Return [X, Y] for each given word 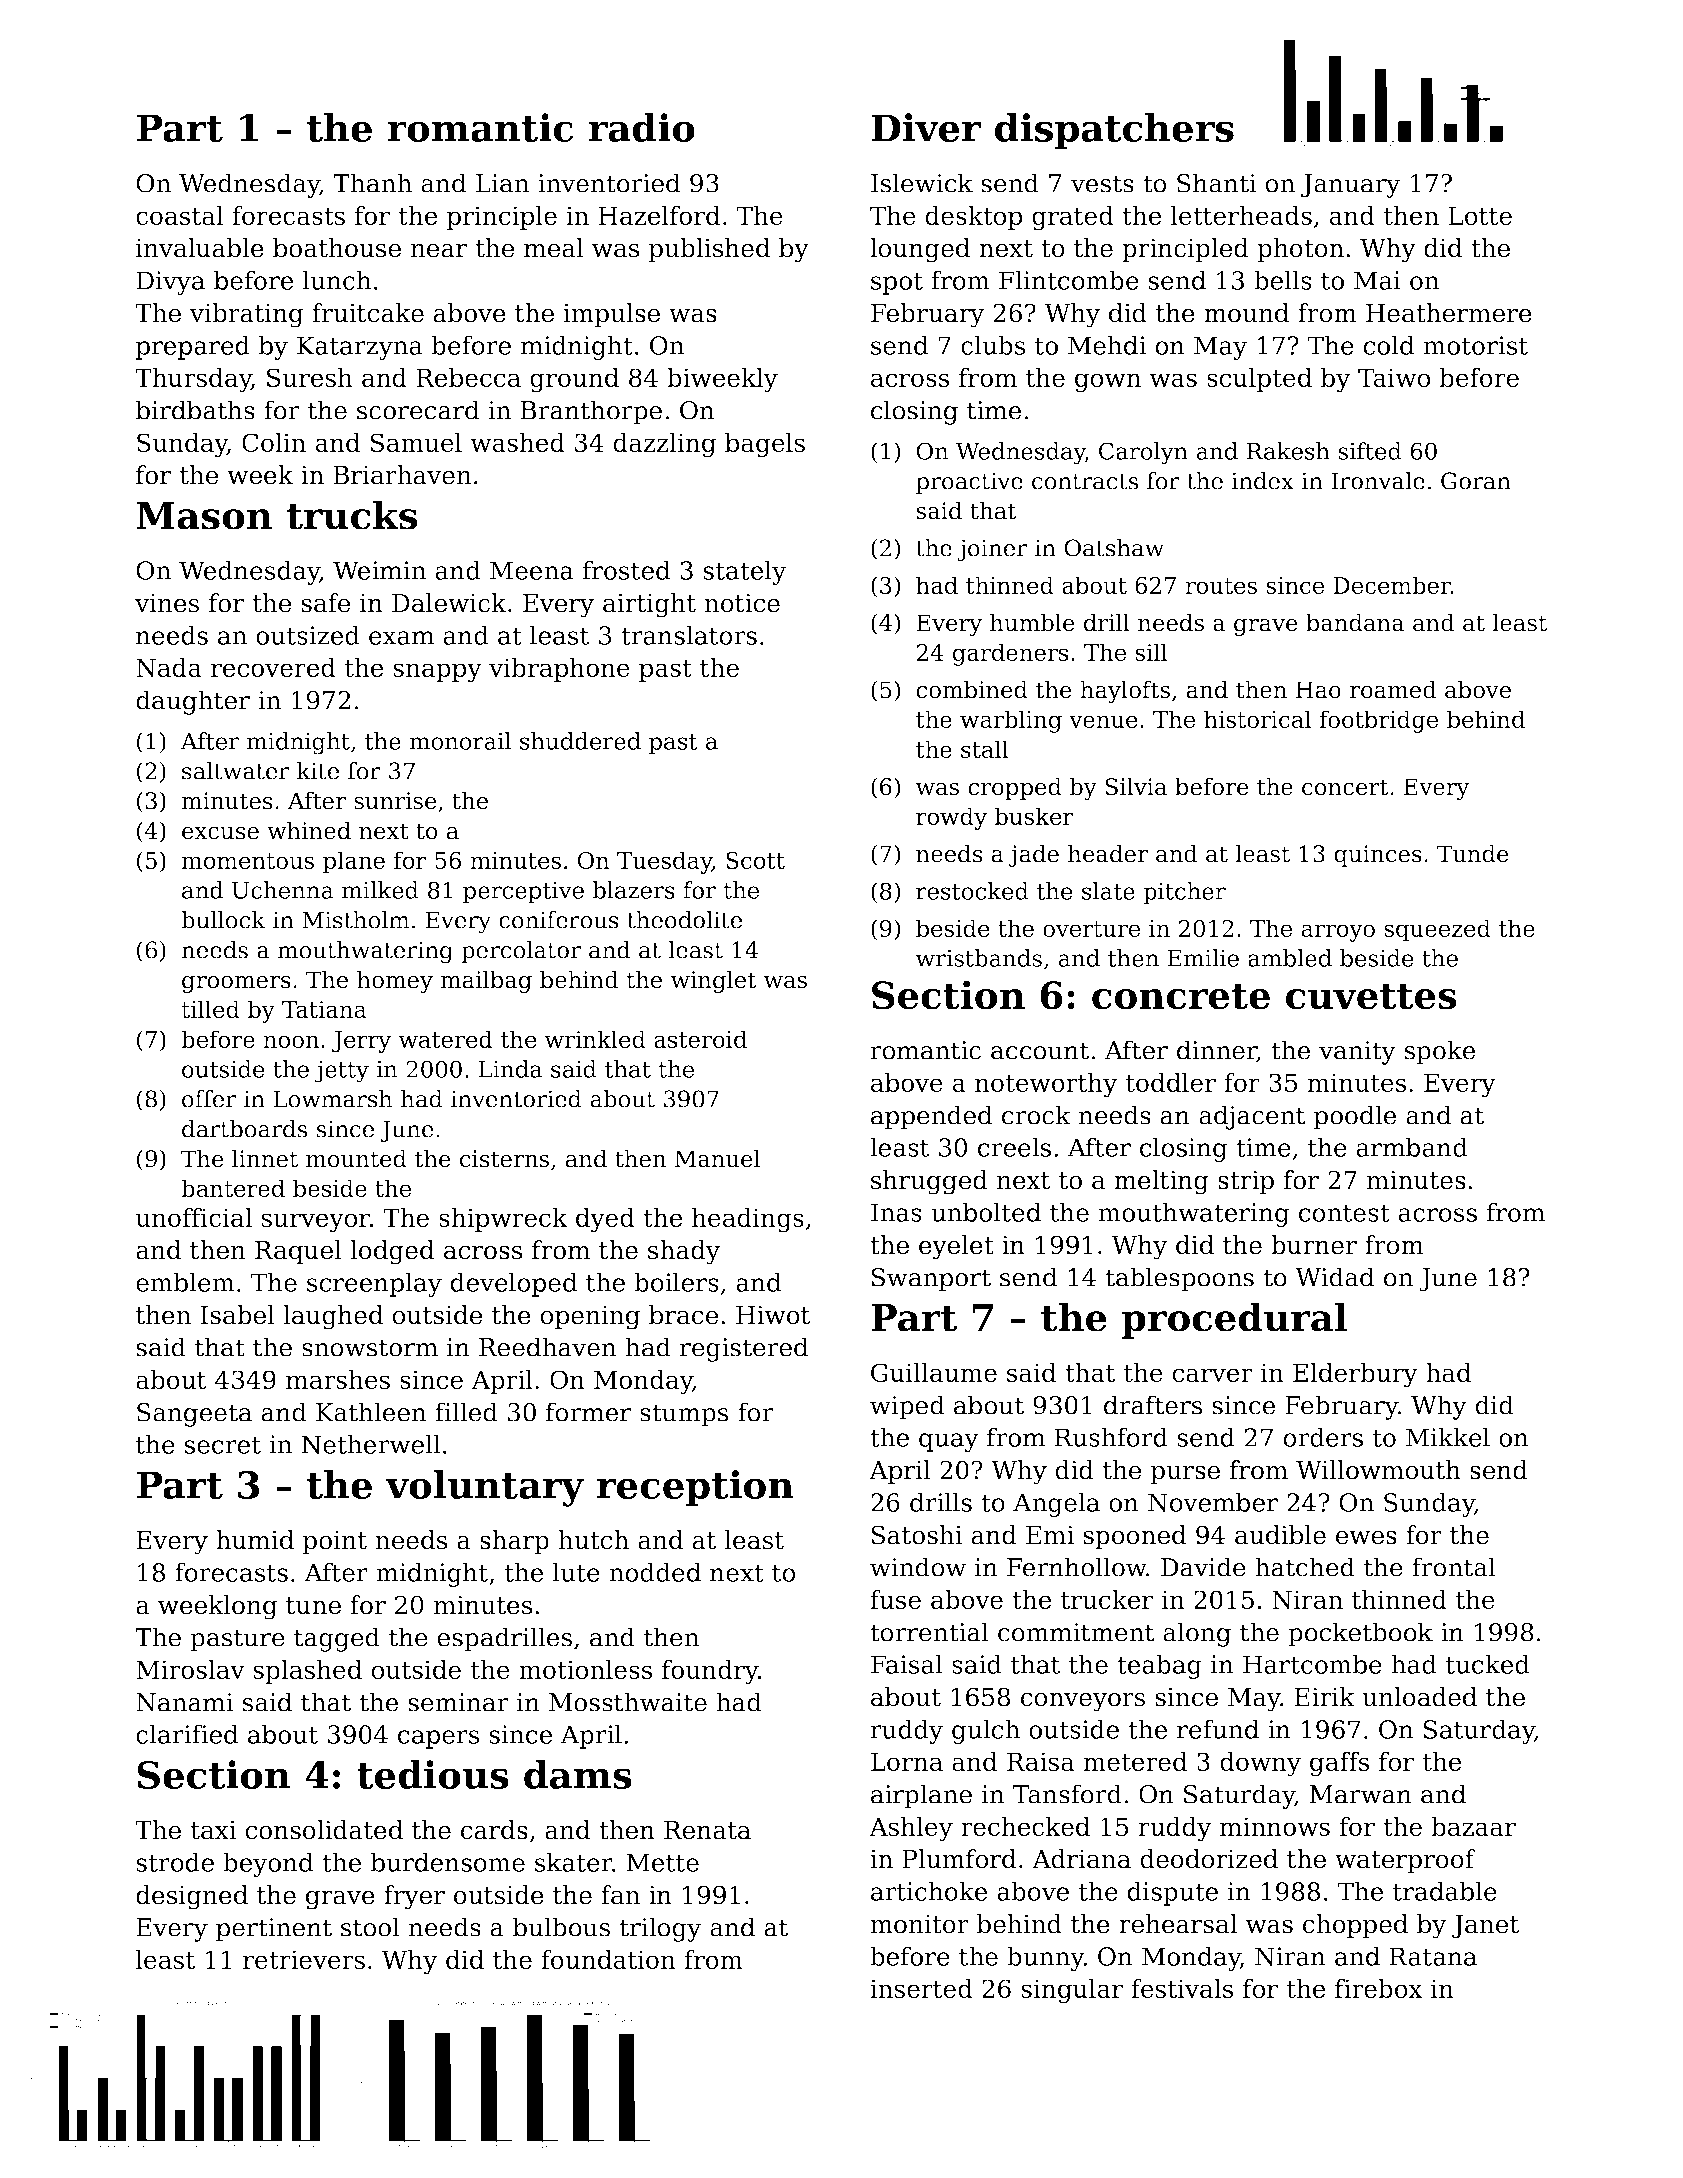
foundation [608, 1959]
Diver [926, 127]
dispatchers [1114, 131]
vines [167, 603]
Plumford [959, 1859]
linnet [265, 1158]
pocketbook [1360, 1634]
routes [1221, 586]
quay [949, 1442]
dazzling [664, 445]
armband [1411, 1147]
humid [255, 1540]
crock [1036, 1115]
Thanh [372, 183]
